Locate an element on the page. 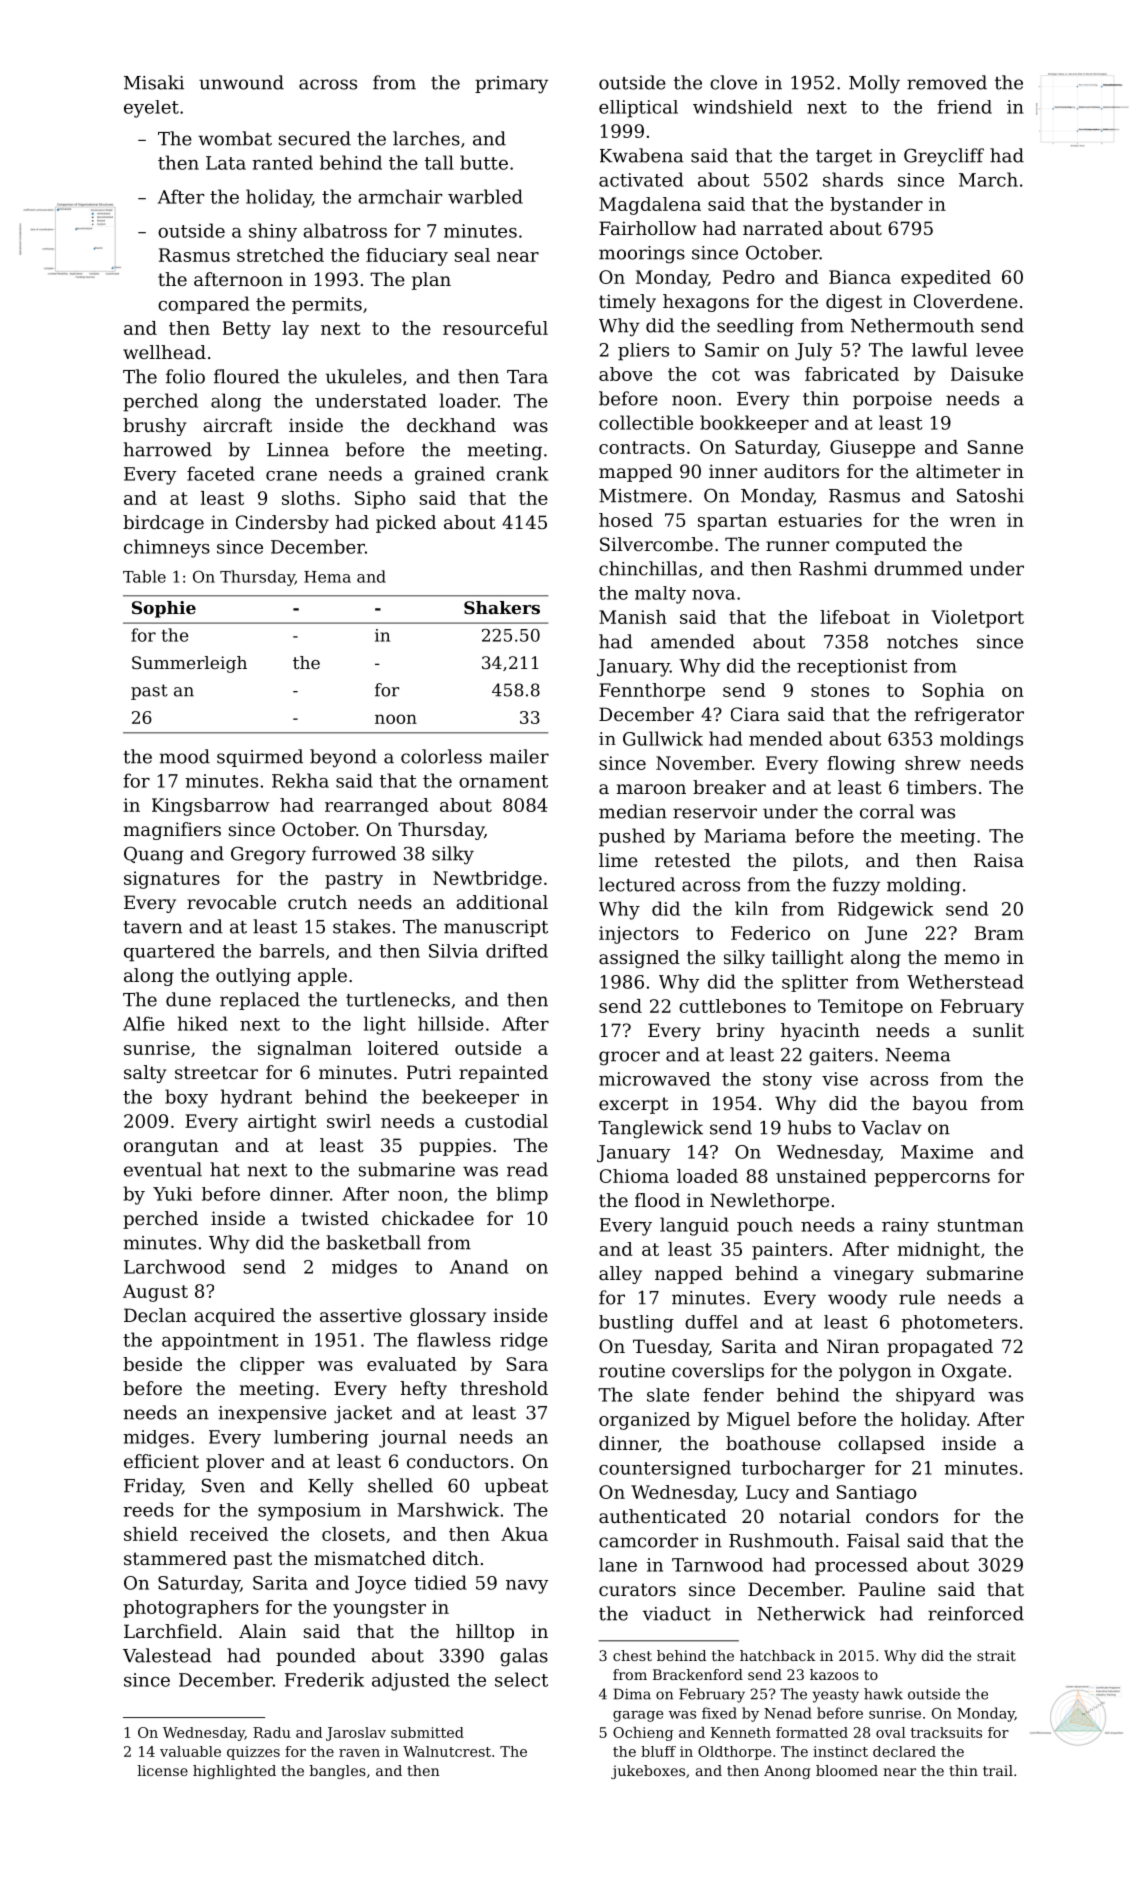 The image size is (1147, 1889). Vaclav is located at coordinates (891, 1127).
